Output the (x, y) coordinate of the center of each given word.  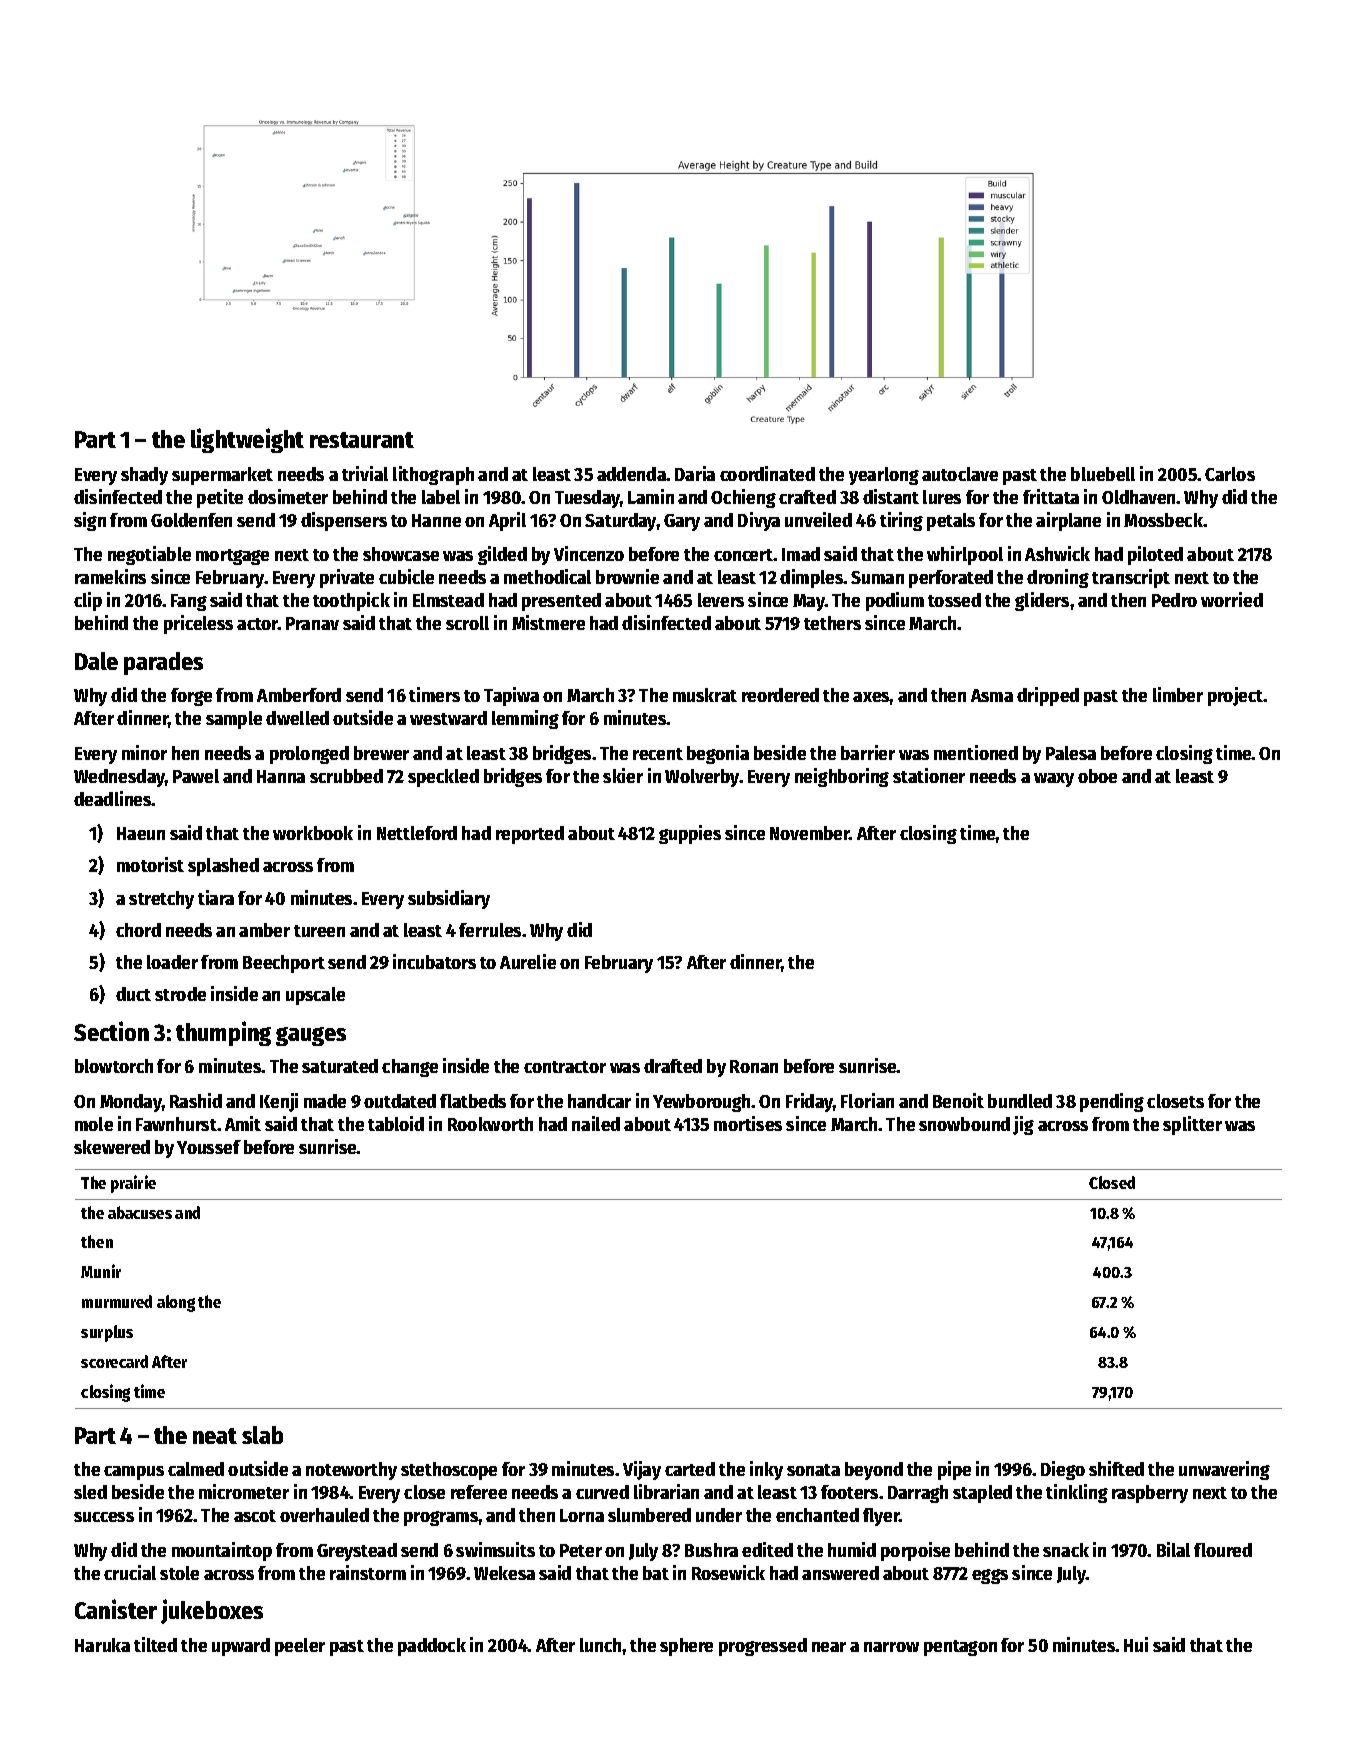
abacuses (140, 1212)
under (719, 1515)
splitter (1192, 1125)
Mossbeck (1163, 520)
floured (1223, 1550)
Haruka (102, 1645)
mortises (748, 1123)
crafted (807, 497)
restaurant (362, 440)
